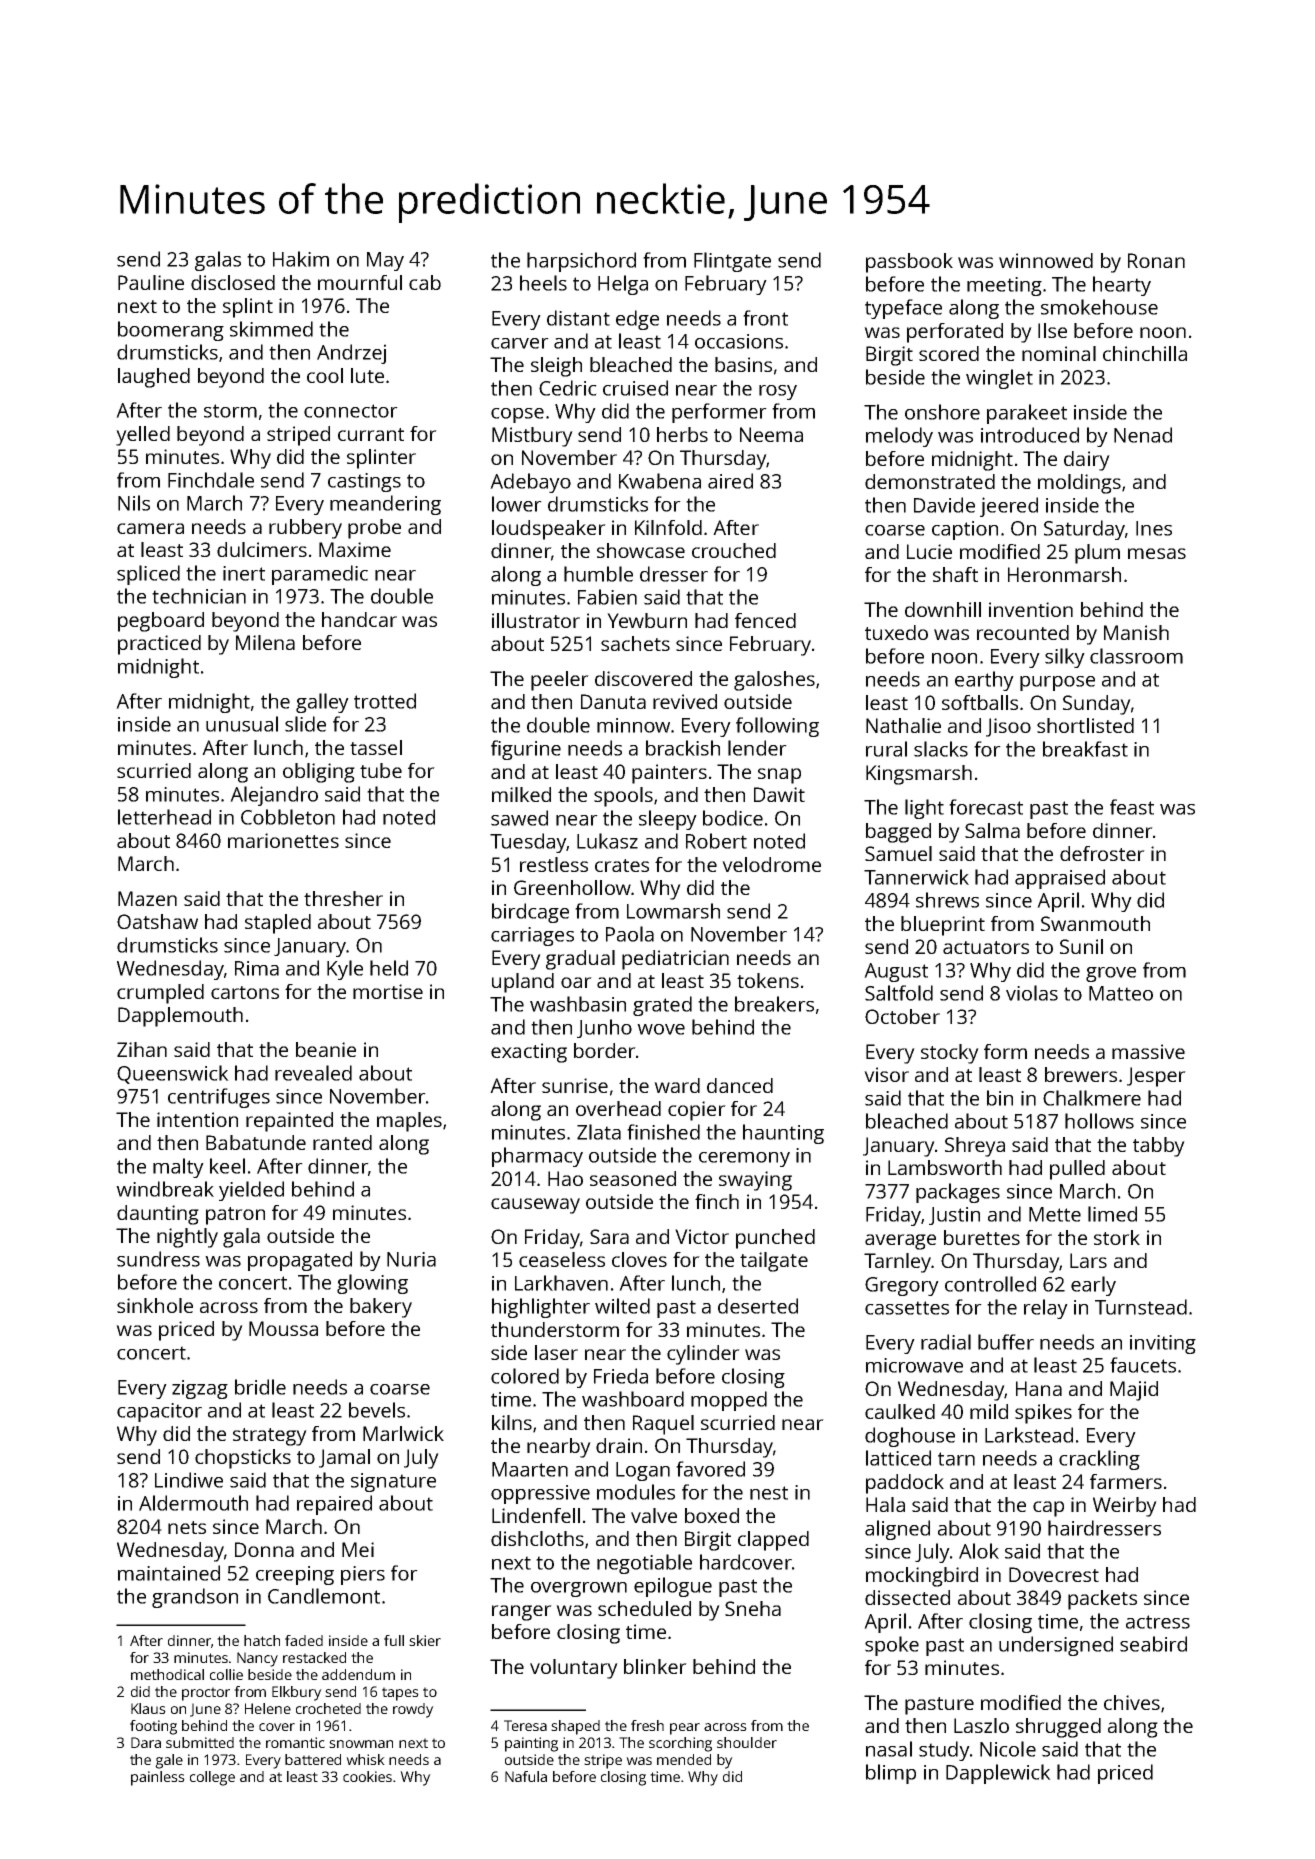  Describe the element at coordinates (532, 437) in the screenshot. I see `Mistbury` at that location.
